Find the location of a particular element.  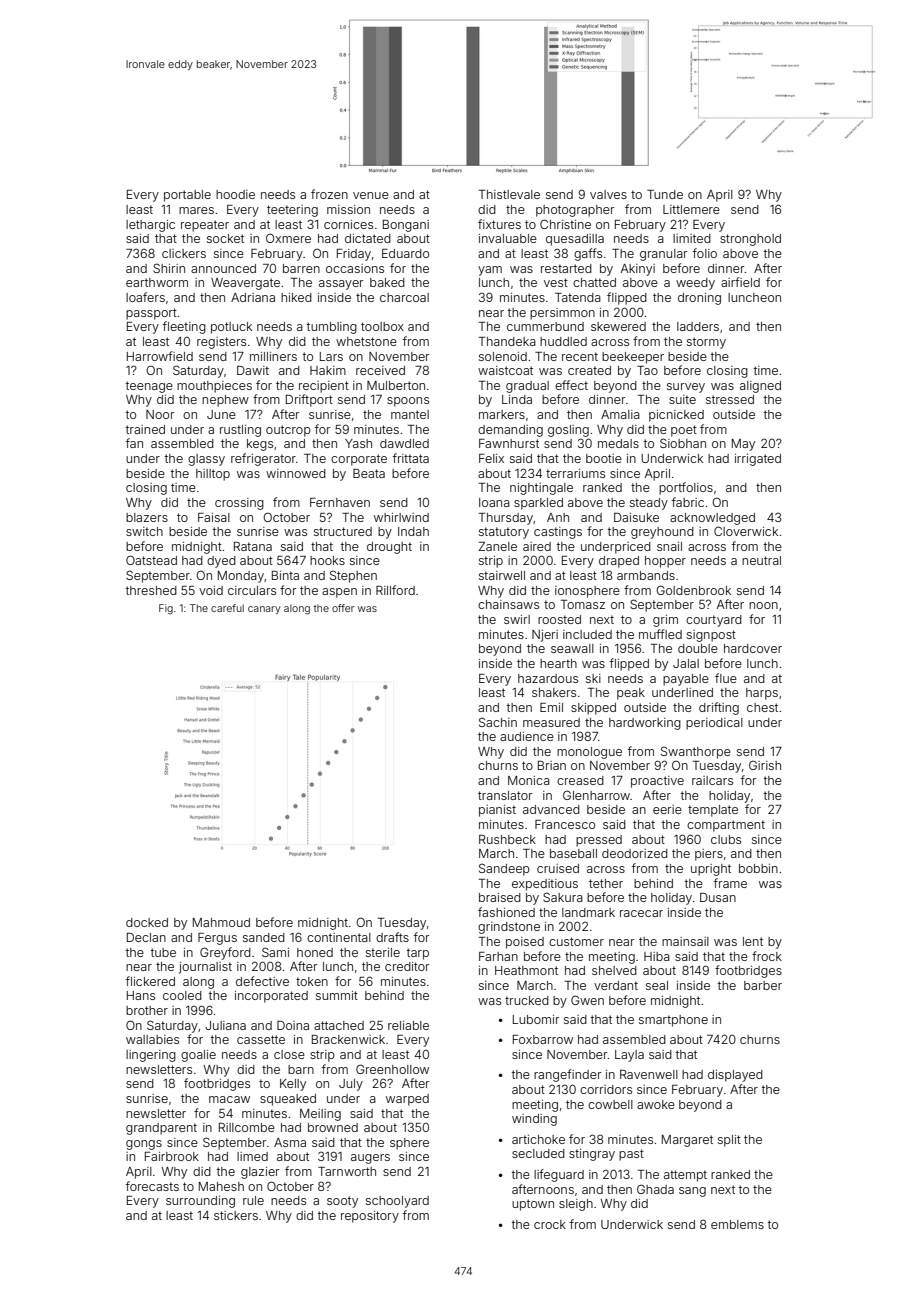

survey is located at coordinates (686, 388).
